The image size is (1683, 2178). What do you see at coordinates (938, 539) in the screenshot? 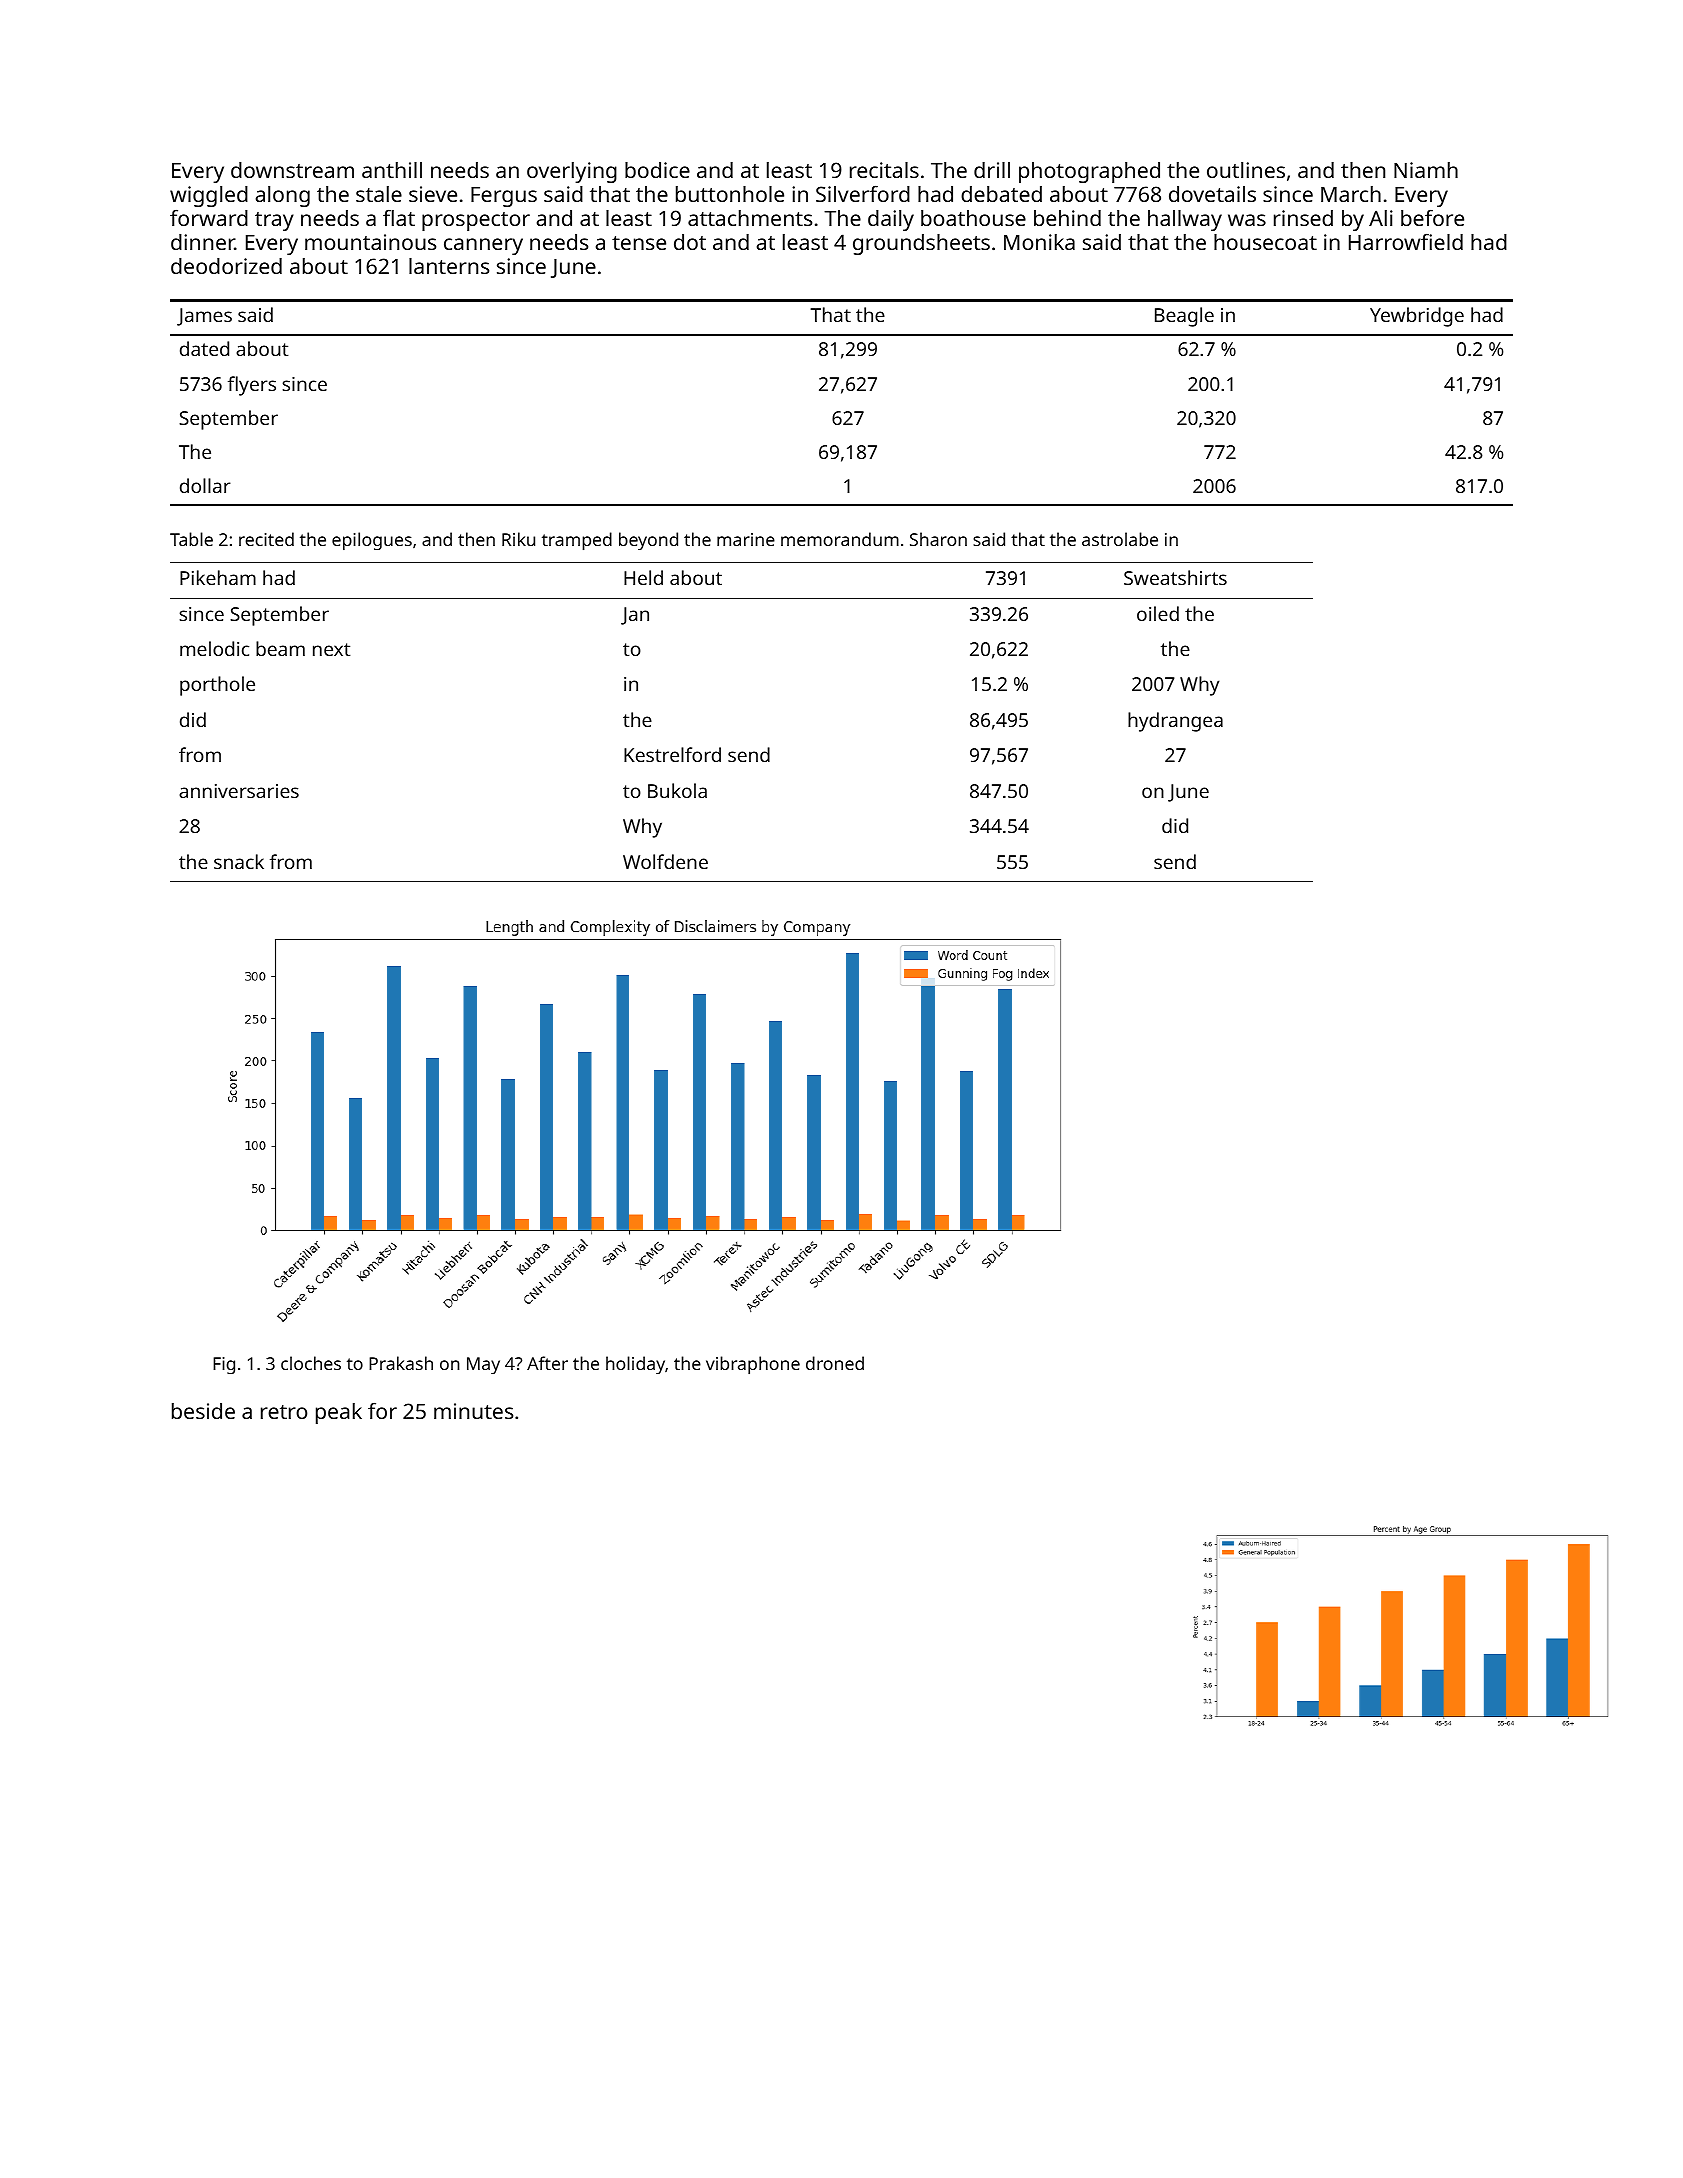
I see `Sharon` at bounding box center [938, 539].
